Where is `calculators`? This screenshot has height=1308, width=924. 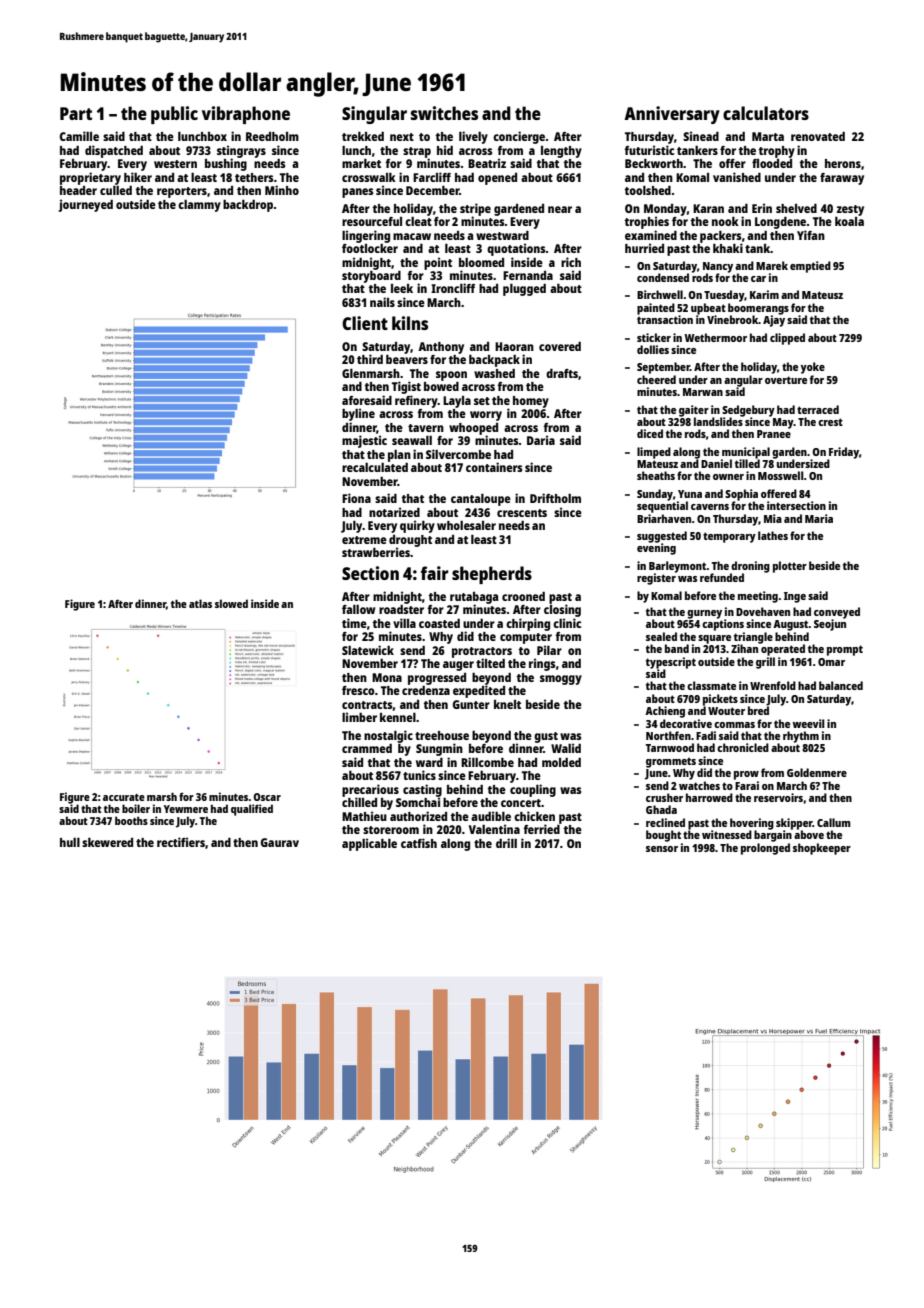 calculators is located at coordinates (766, 113).
